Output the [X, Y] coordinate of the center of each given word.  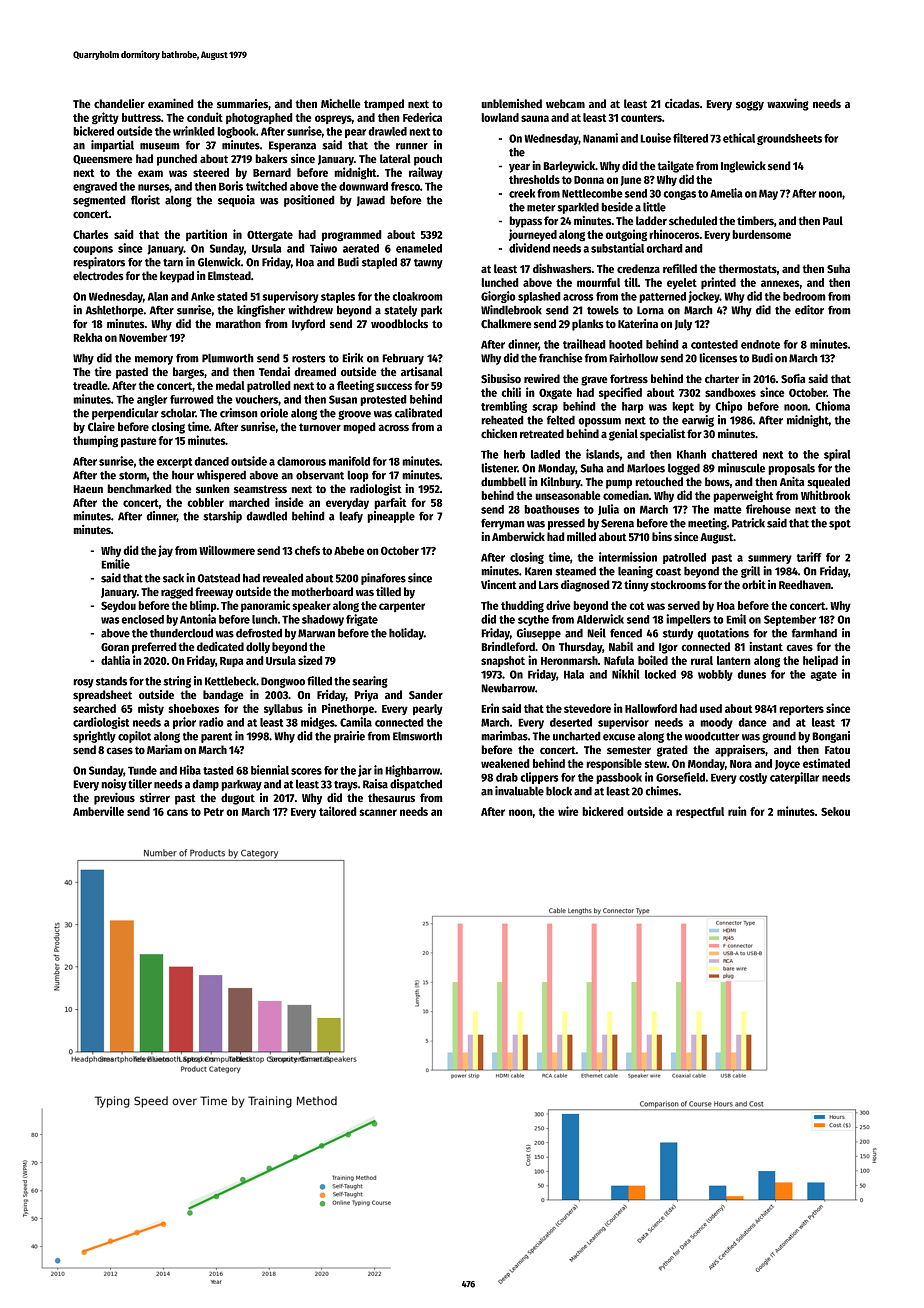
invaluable [519, 791]
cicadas [682, 104]
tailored [338, 811]
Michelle [341, 104]
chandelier [119, 104]
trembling [504, 407]
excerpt [174, 463]
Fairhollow [633, 358]
